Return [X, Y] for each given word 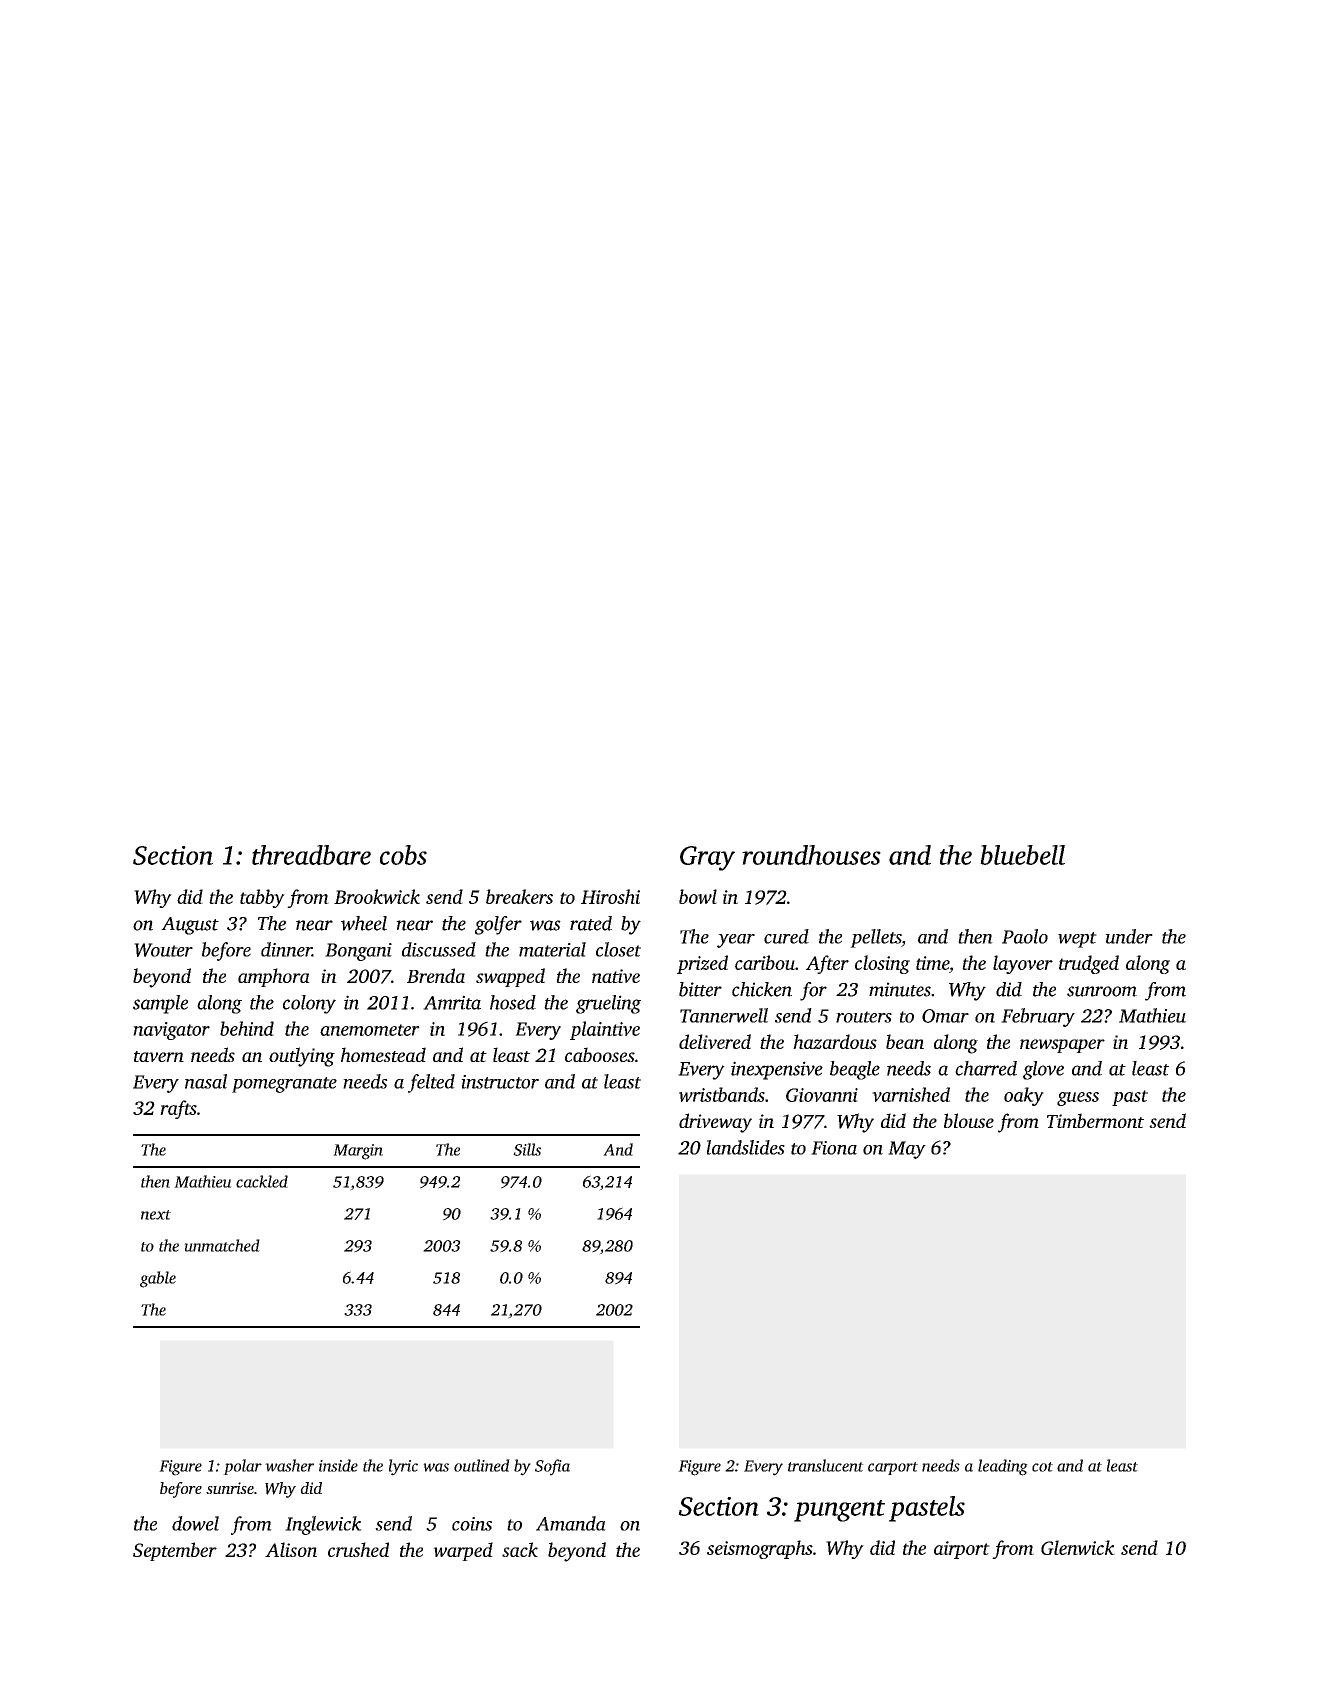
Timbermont [1095, 1120]
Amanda [571, 1523]
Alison [291, 1549]
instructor [500, 1082]
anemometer [370, 1030]
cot [1042, 1467]
